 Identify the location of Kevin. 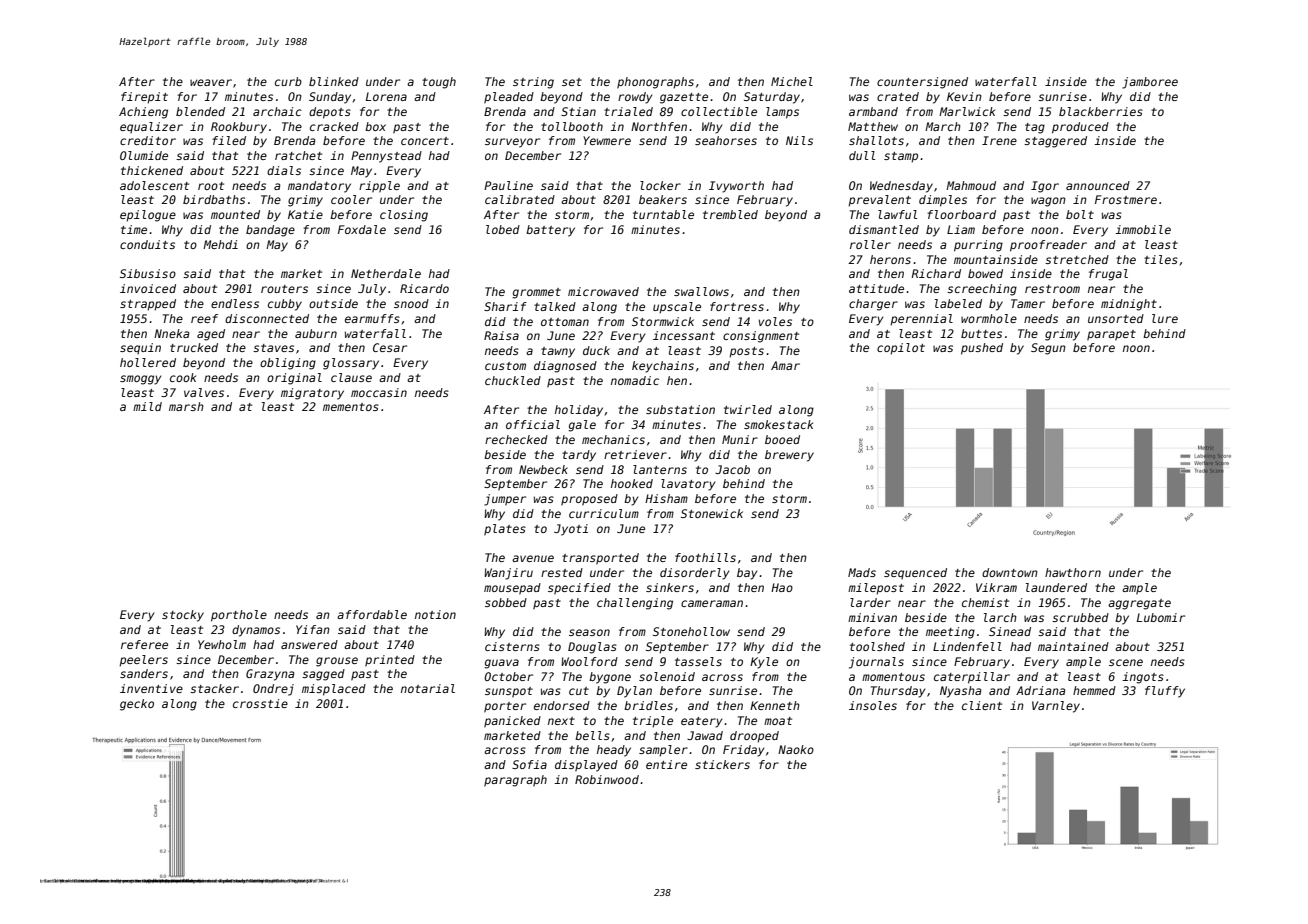
(964, 96).
